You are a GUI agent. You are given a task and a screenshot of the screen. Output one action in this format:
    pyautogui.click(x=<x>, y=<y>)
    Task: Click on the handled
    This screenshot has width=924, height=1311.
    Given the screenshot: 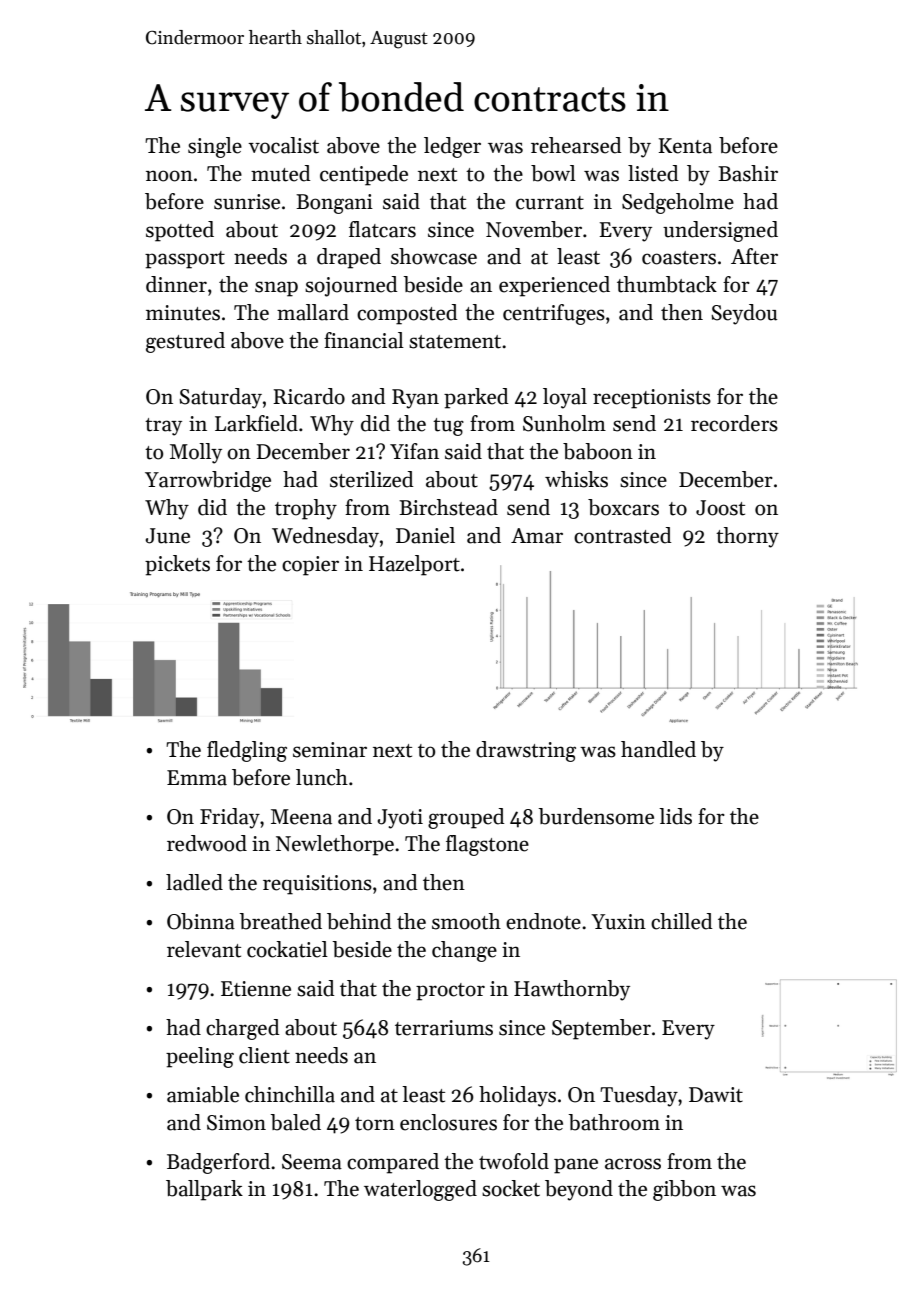 What is the action you would take?
    pyautogui.click(x=658, y=749)
